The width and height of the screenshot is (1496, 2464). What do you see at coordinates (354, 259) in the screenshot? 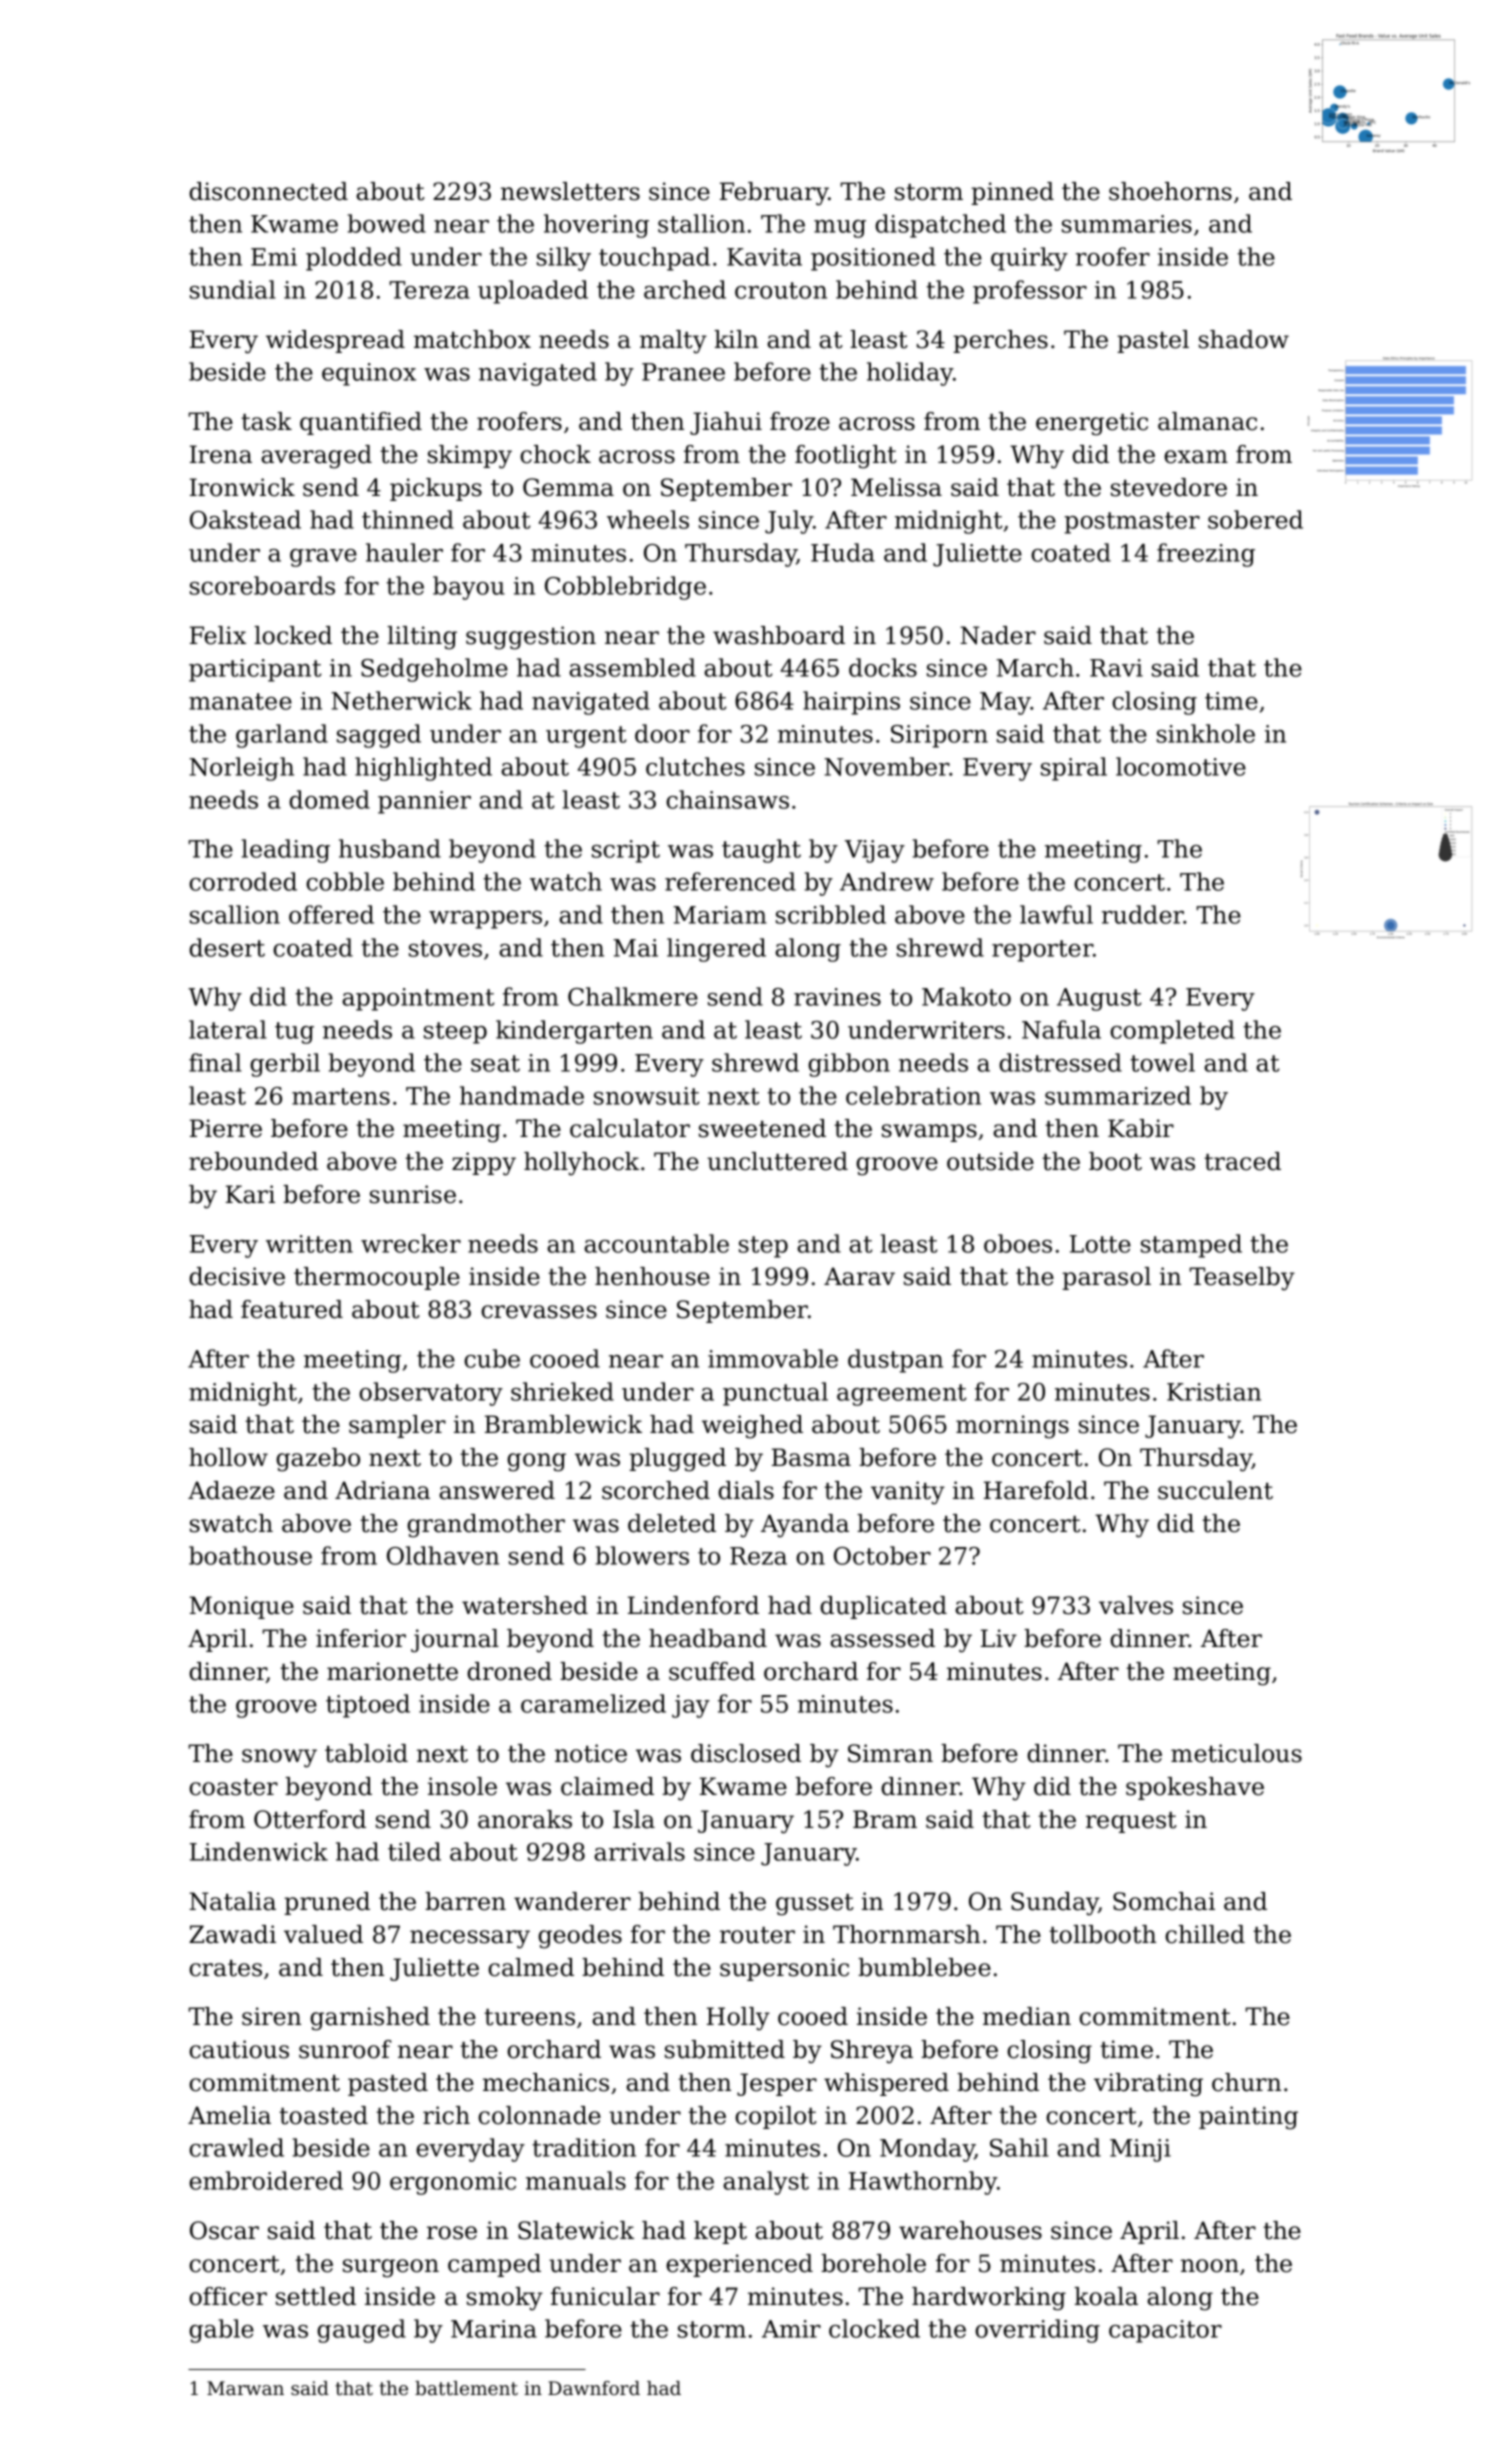
I see `plodded` at bounding box center [354, 259].
